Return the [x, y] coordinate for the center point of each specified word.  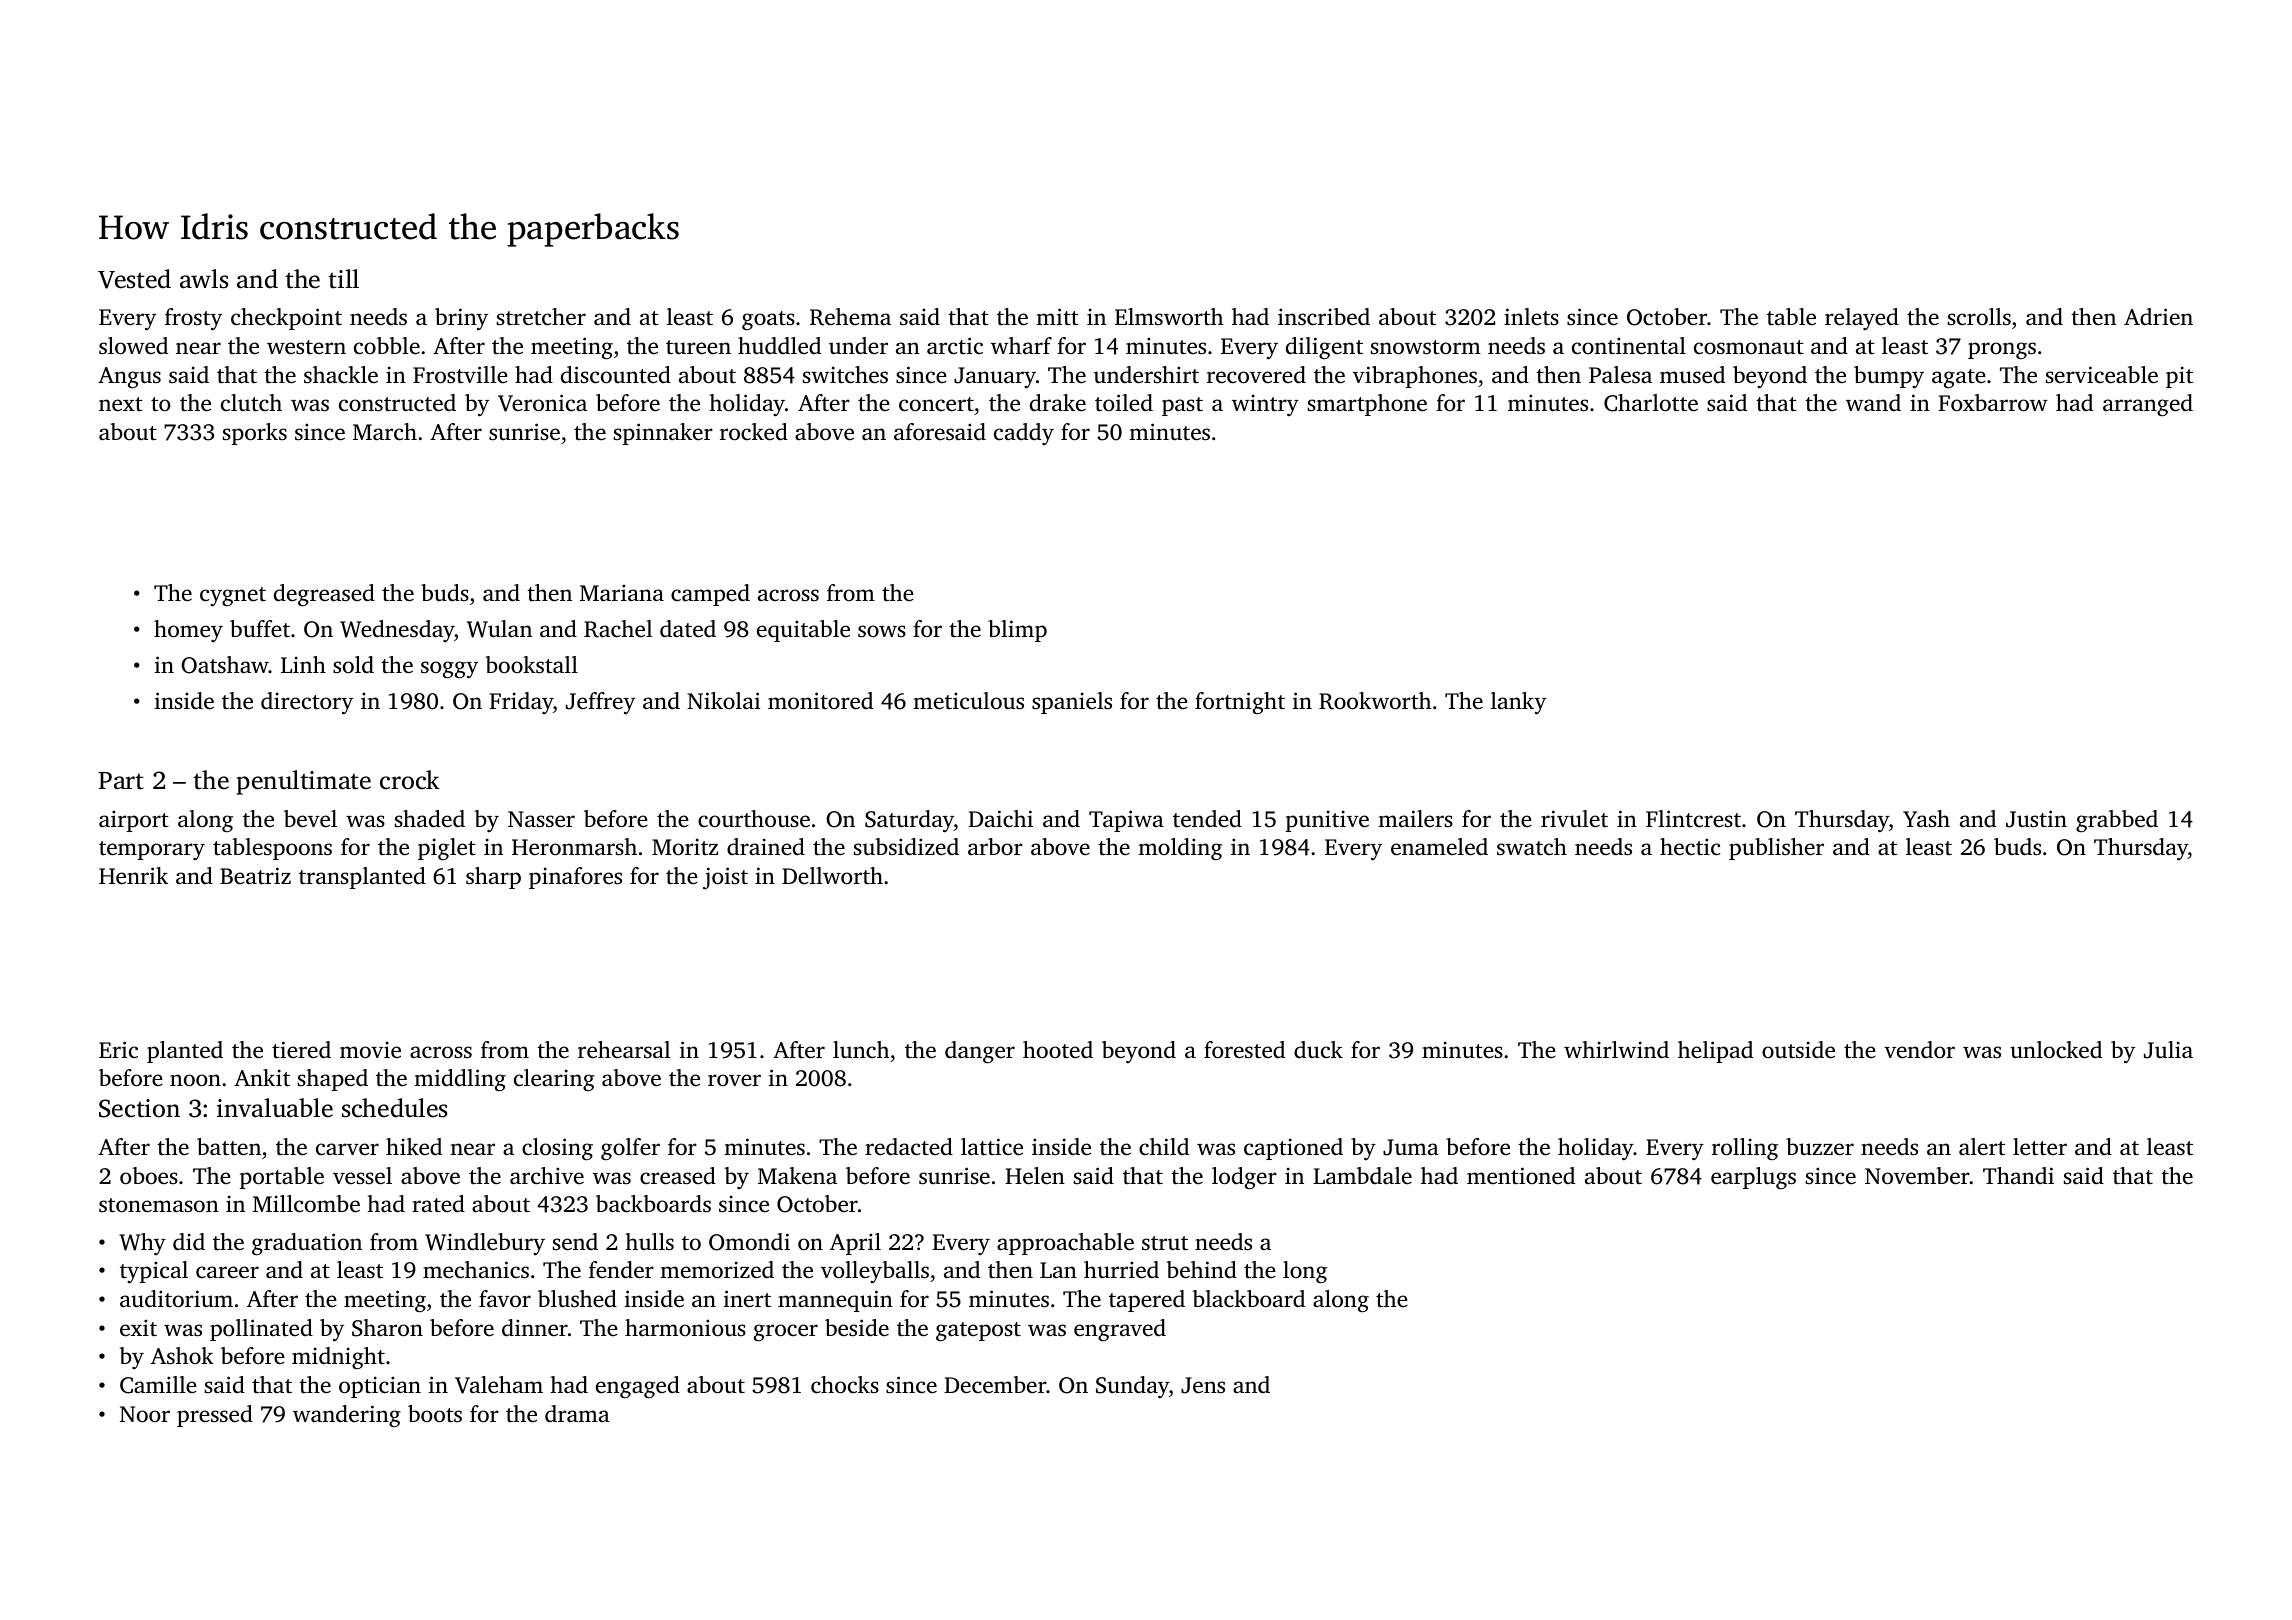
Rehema [850, 317]
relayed [1862, 319]
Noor [145, 1414]
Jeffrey [600, 703]
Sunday [1132, 1387]
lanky [1518, 703]
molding [1180, 849]
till [343, 279]
